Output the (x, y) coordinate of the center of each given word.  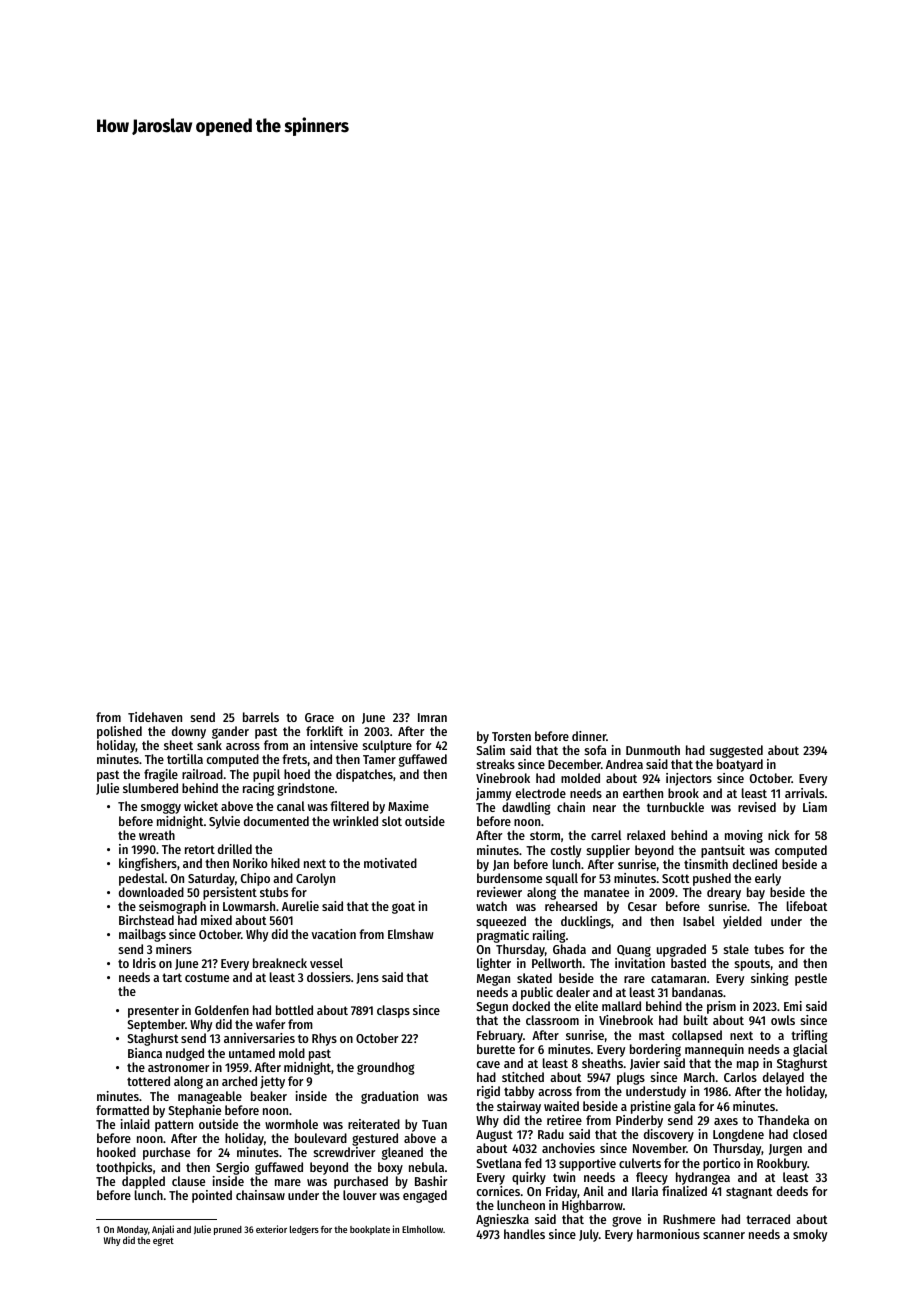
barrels (261, 717)
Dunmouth (653, 750)
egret (163, 1241)
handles (524, 1234)
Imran (432, 717)
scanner (724, 1235)
